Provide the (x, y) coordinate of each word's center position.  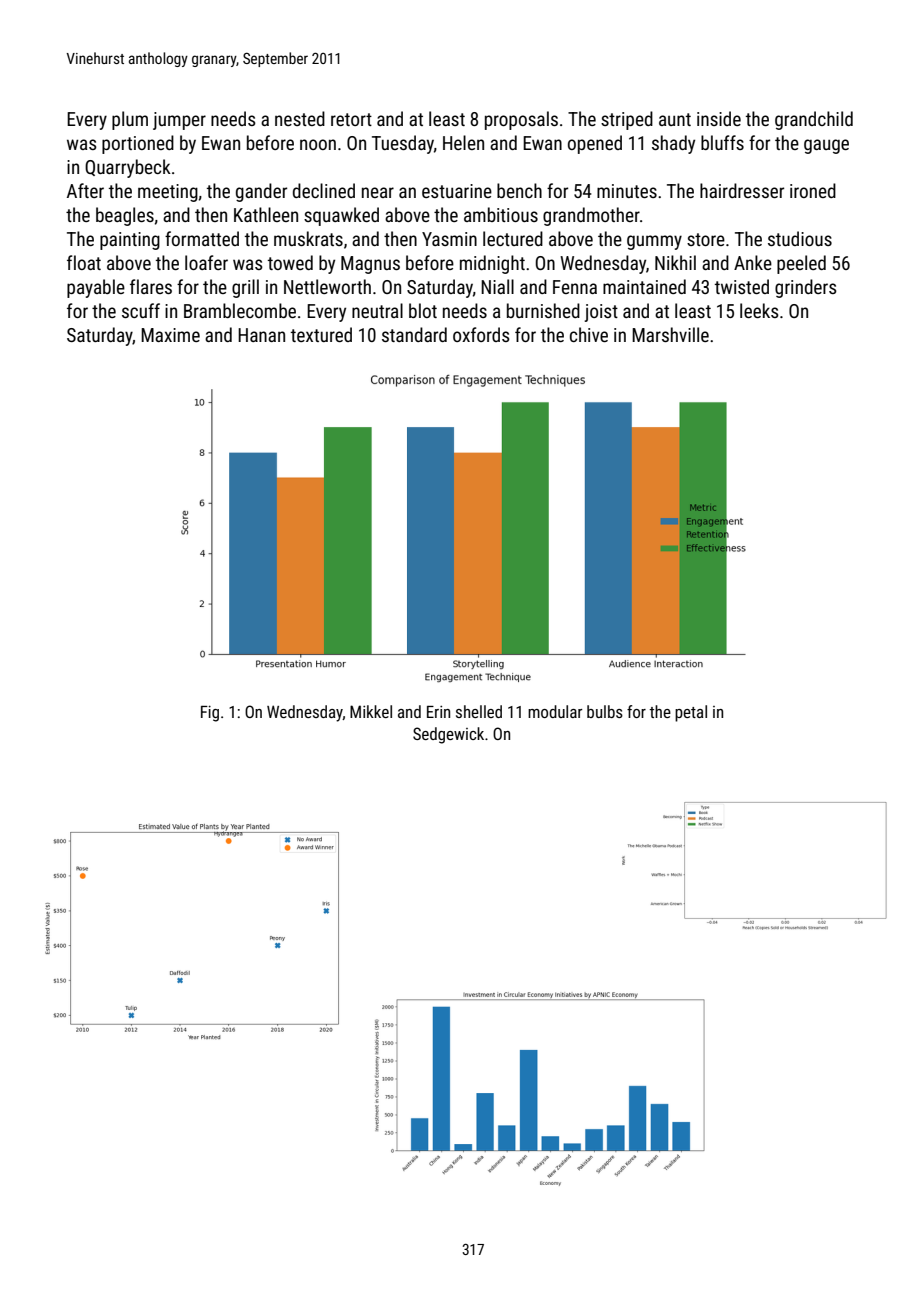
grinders (806, 288)
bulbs (605, 711)
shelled (479, 711)
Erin (438, 711)
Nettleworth (327, 286)
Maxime (170, 335)
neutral (377, 310)
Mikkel (371, 711)
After (85, 190)
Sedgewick (448, 735)
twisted (742, 286)
